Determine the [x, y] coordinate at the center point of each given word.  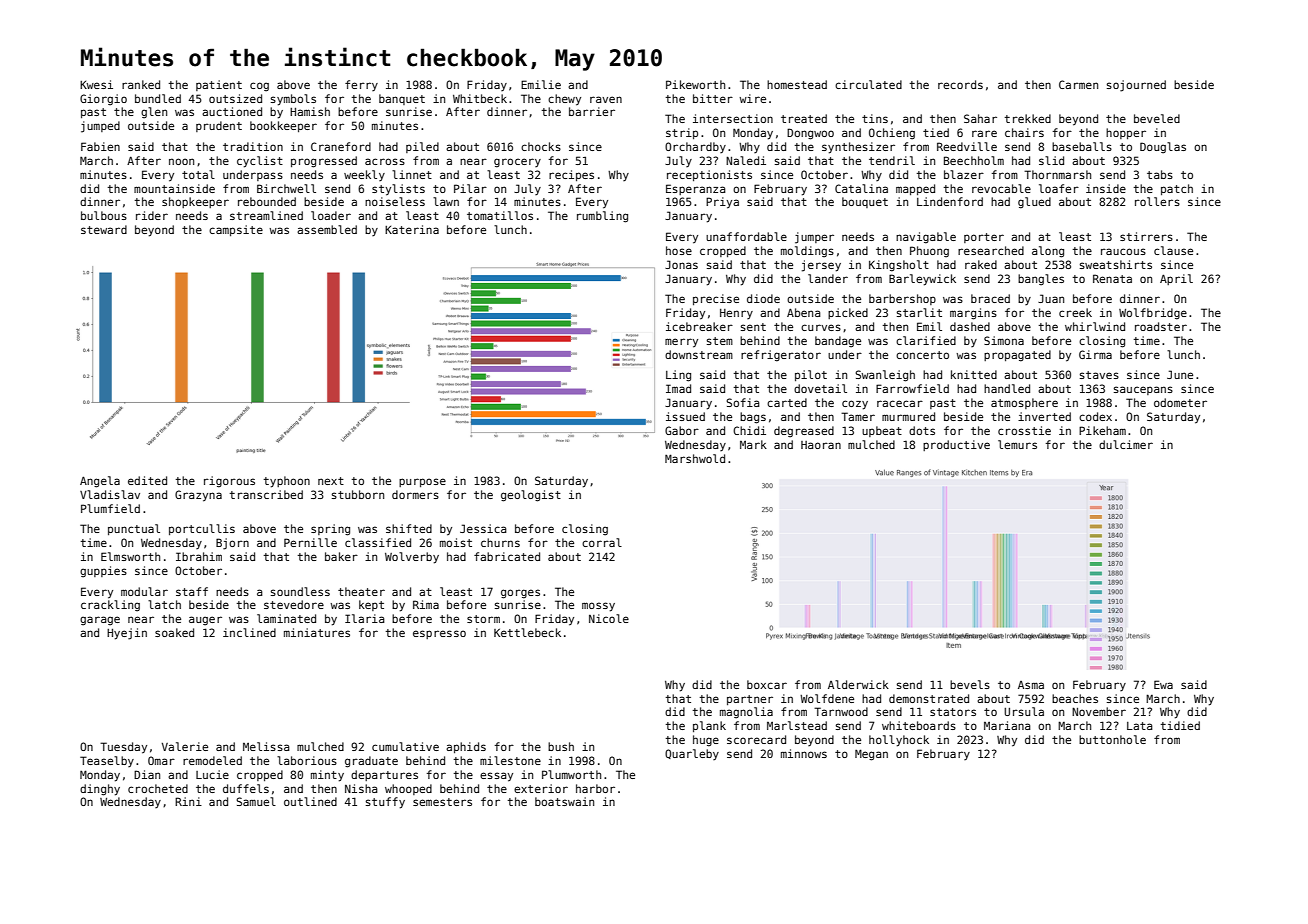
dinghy [100, 790]
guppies [103, 572]
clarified [926, 340]
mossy [598, 607]
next [331, 481]
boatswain [564, 801]
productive [956, 445]
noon [181, 161]
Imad [678, 388]
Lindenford [950, 201]
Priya [722, 203]
